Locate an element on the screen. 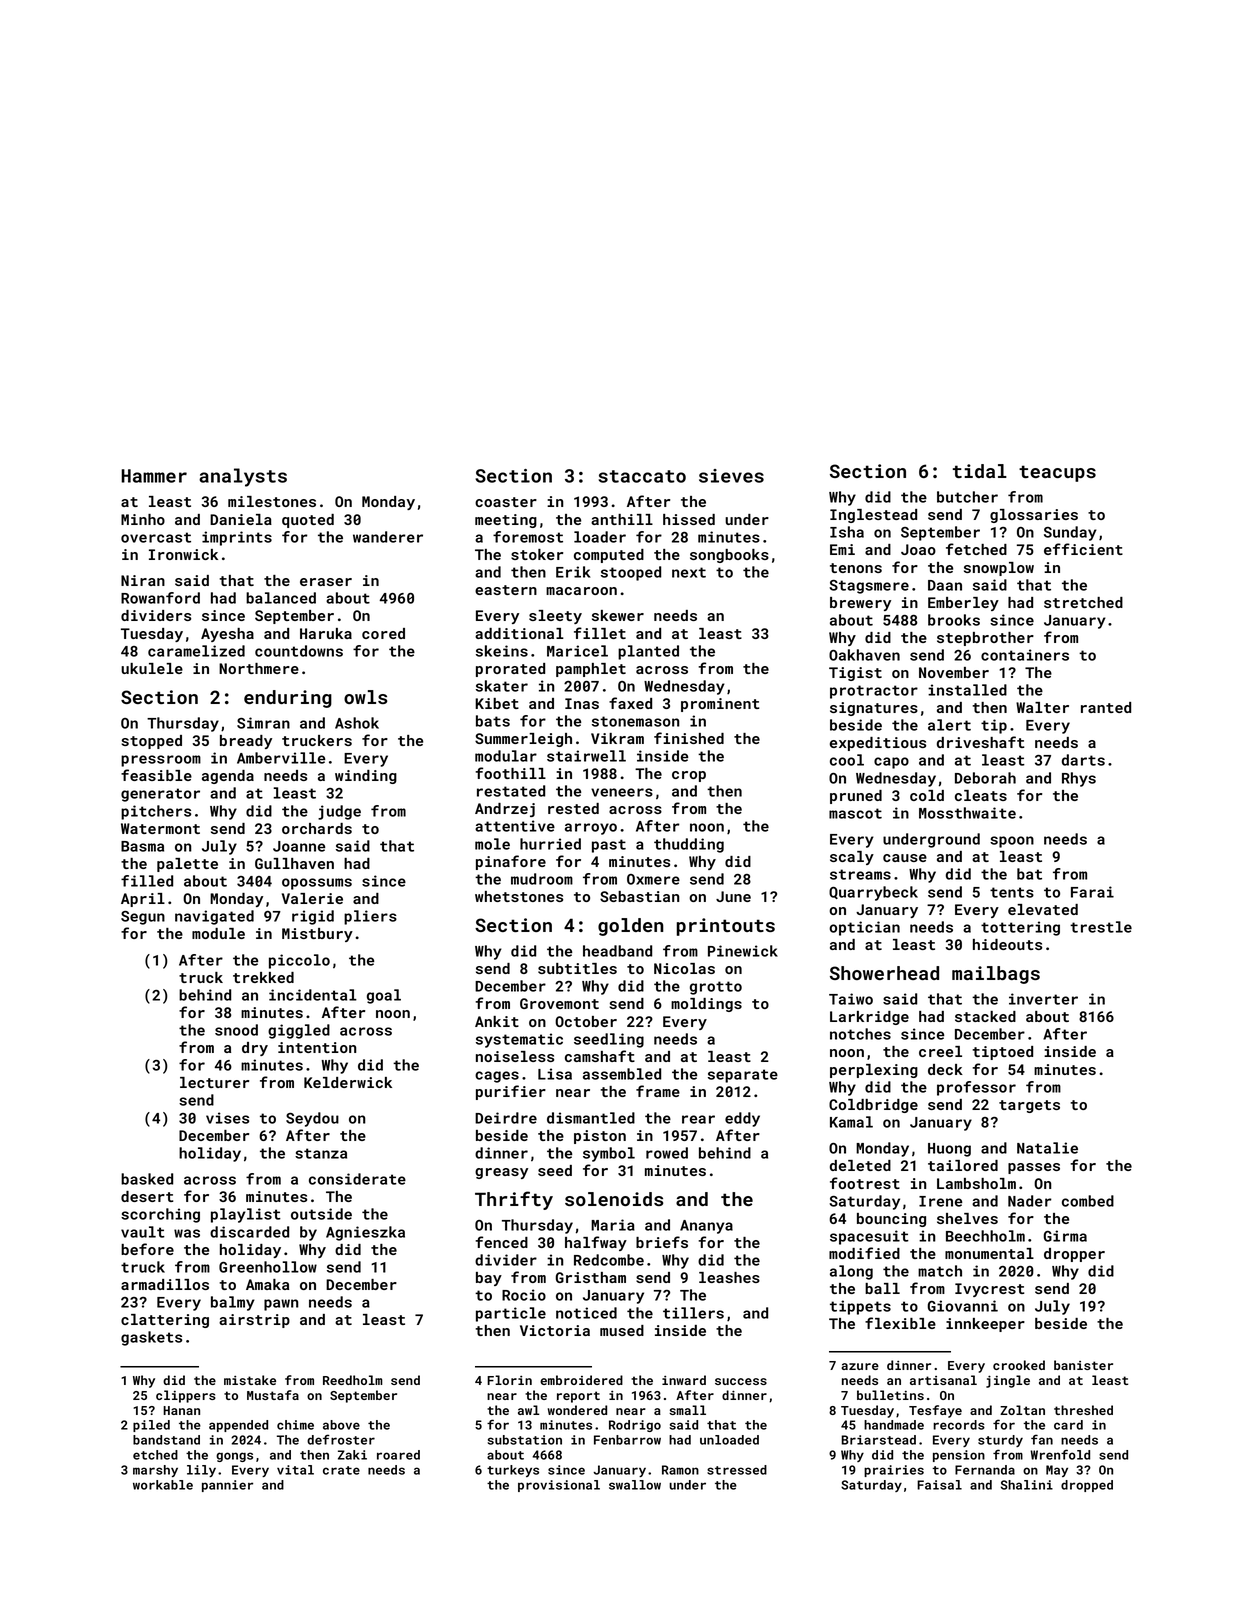 This screenshot has width=1255, height=1624. tidal is located at coordinates (980, 471).
